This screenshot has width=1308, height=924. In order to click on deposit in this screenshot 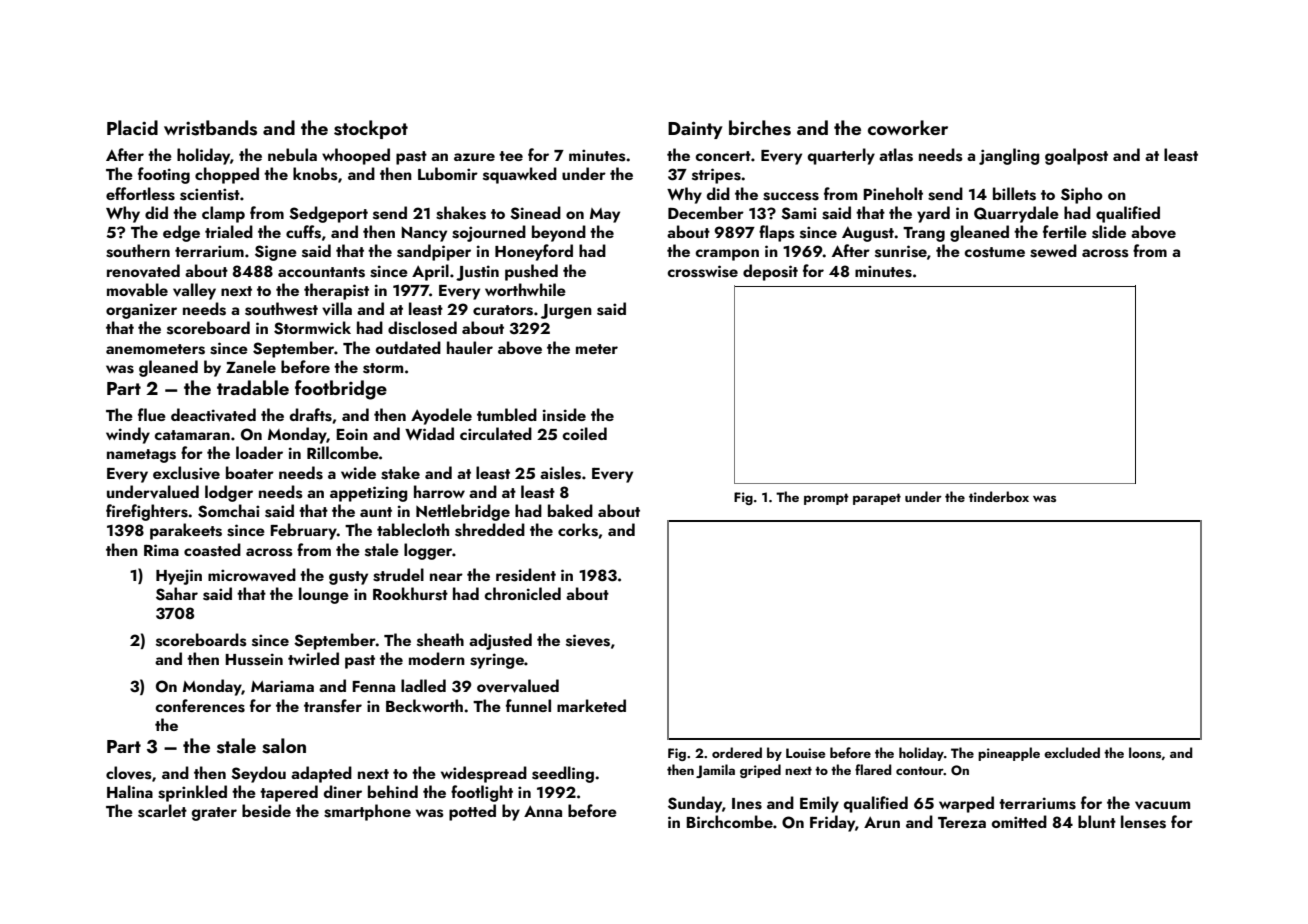, I will do `click(770, 272)`.
